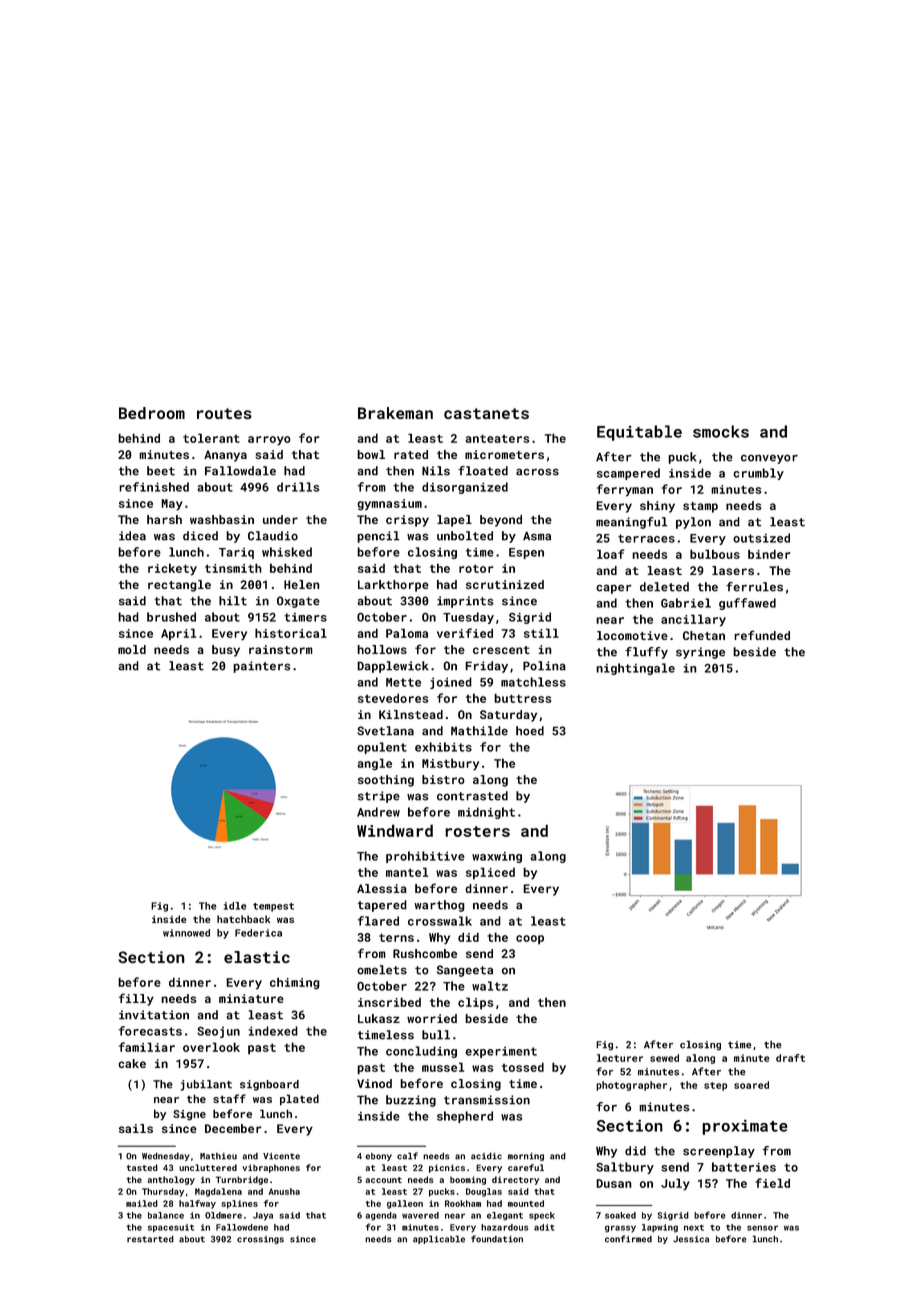 The height and width of the screenshot is (1308, 924). What do you see at coordinates (132, 536) in the screenshot?
I see `idea` at bounding box center [132, 536].
